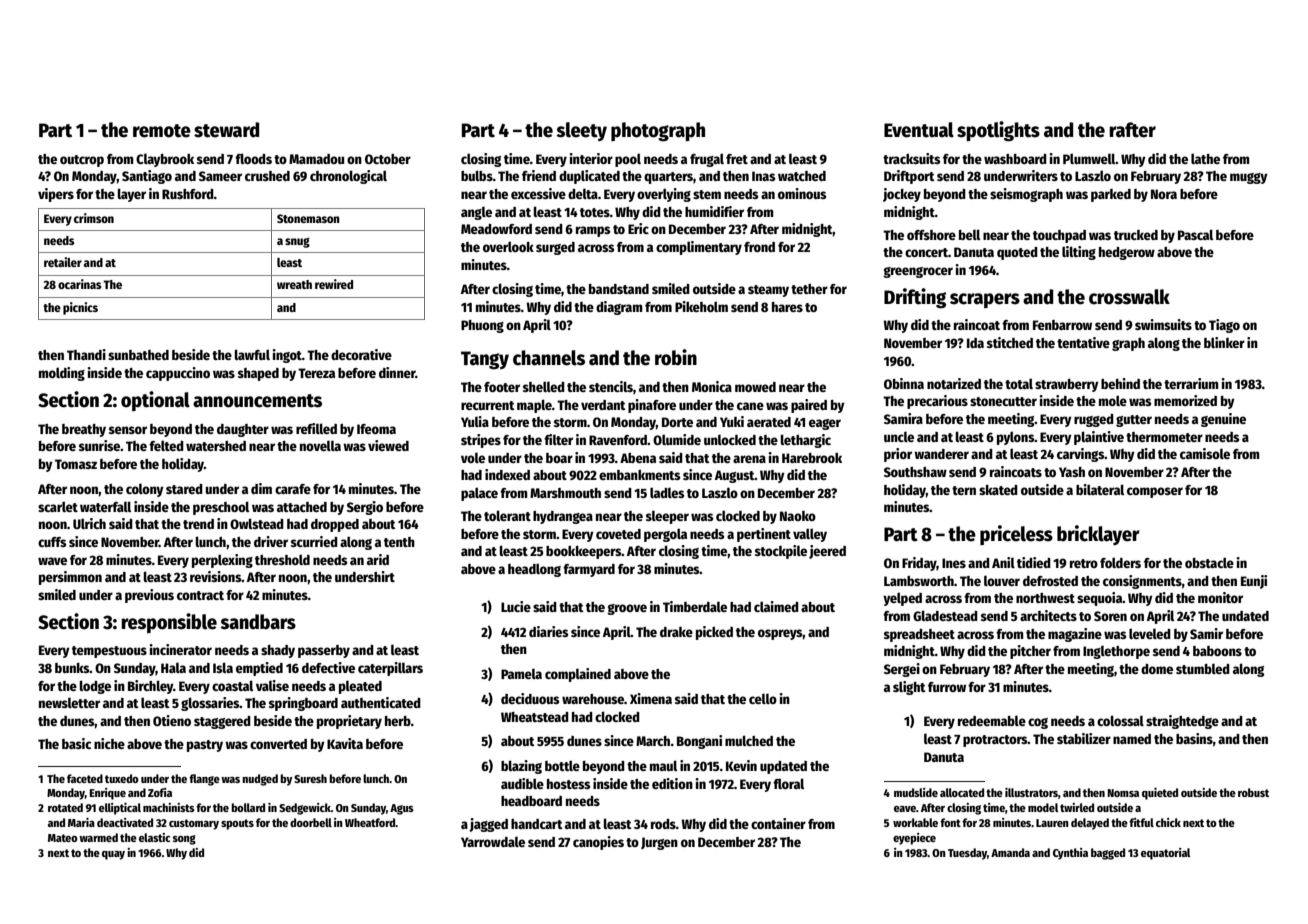 The width and height of the screenshot is (1308, 924). I want to click on overlook, so click(508, 246).
